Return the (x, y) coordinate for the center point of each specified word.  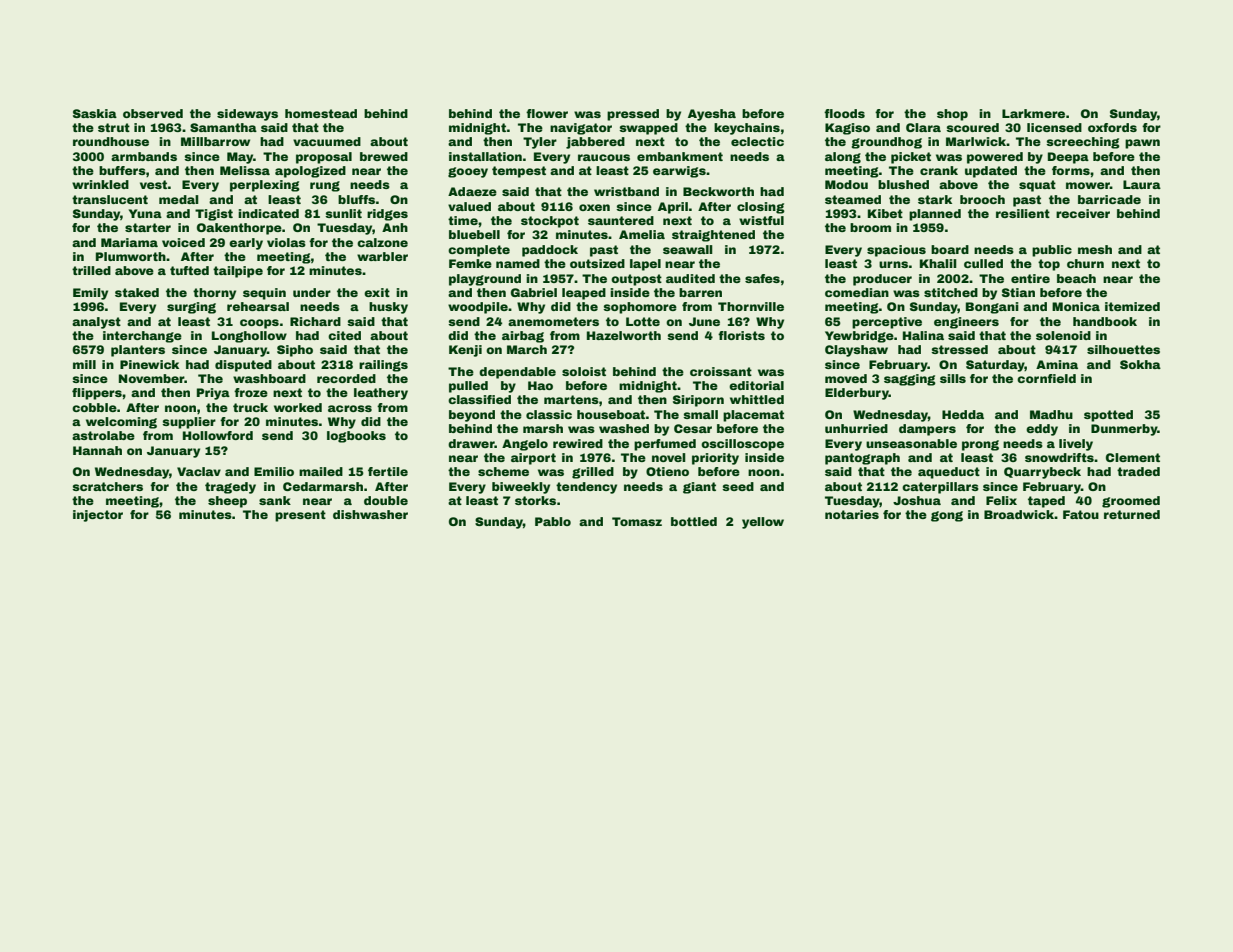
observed (153, 113)
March (527, 349)
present (300, 516)
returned (1132, 514)
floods (844, 113)
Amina (1057, 364)
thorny (214, 294)
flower (547, 113)
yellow (763, 523)
